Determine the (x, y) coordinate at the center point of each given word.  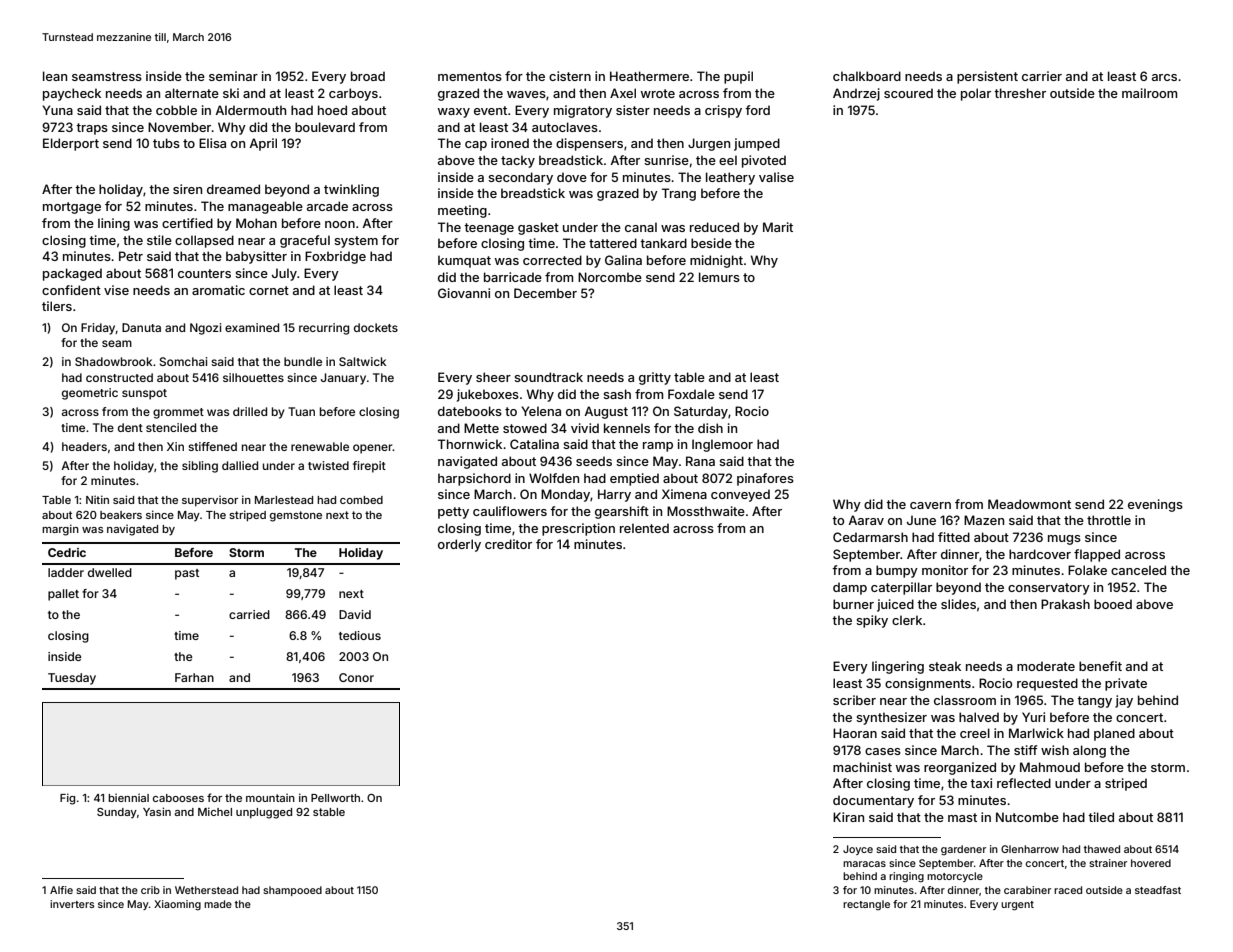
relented (644, 528)
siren (187, 189)
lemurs (719, 277)
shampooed (292, 891)
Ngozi (205, 329)
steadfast (1158, 890)
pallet (63, 595)
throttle (1109, 520)
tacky (518, 161)
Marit (778, 227)
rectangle (866, 905)
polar (976, 94)
